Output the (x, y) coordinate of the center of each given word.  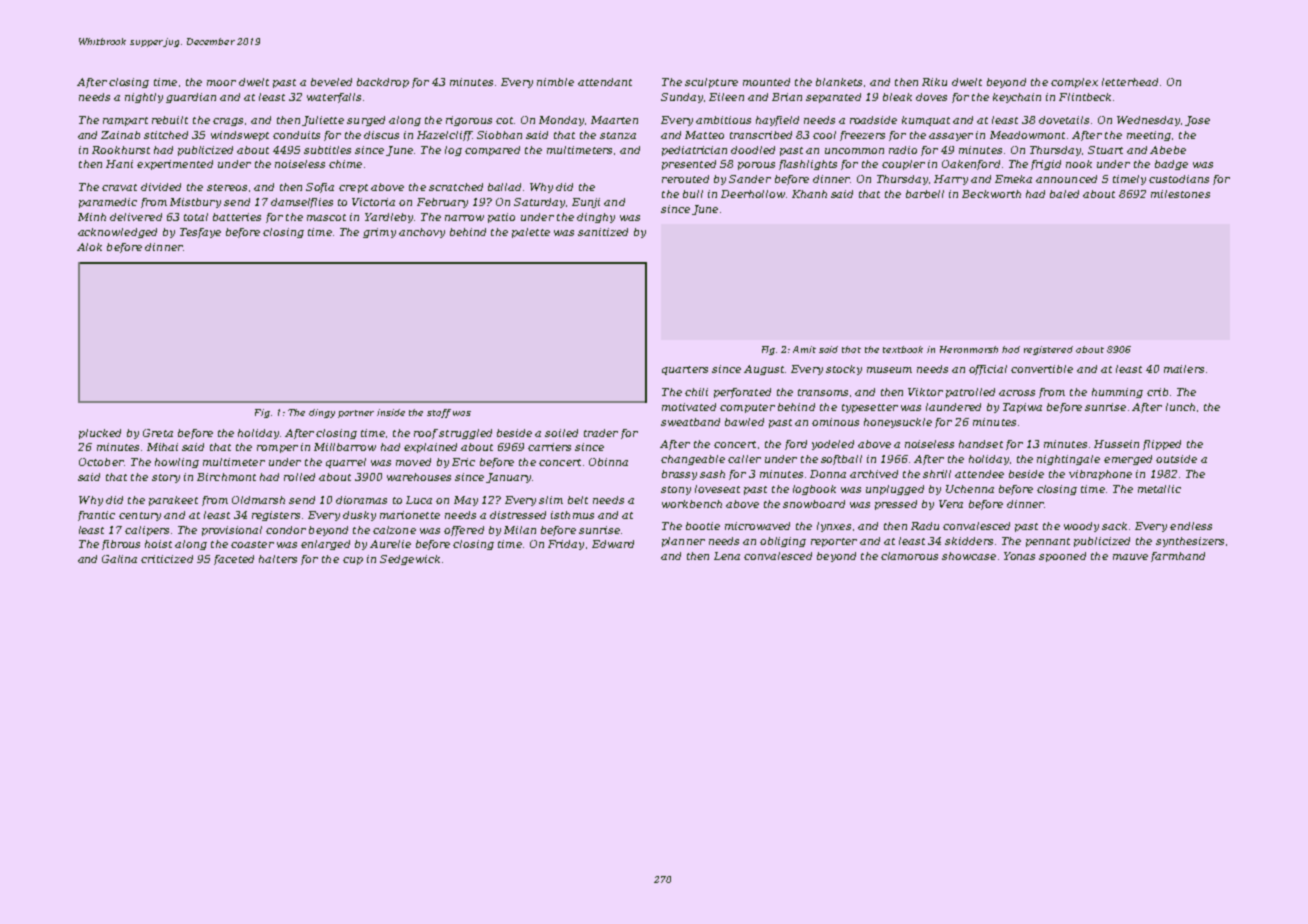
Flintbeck (1085, 97)
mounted (766, 82)
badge (1171, 165)
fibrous (121, 545)
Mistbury (195, 203)
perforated (742, 393)
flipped (1162, 445)
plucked (100, 434)
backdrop (383, 83)
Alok (89, 247)
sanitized (603, 232)
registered (1048, 350)
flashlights (808, 165)
